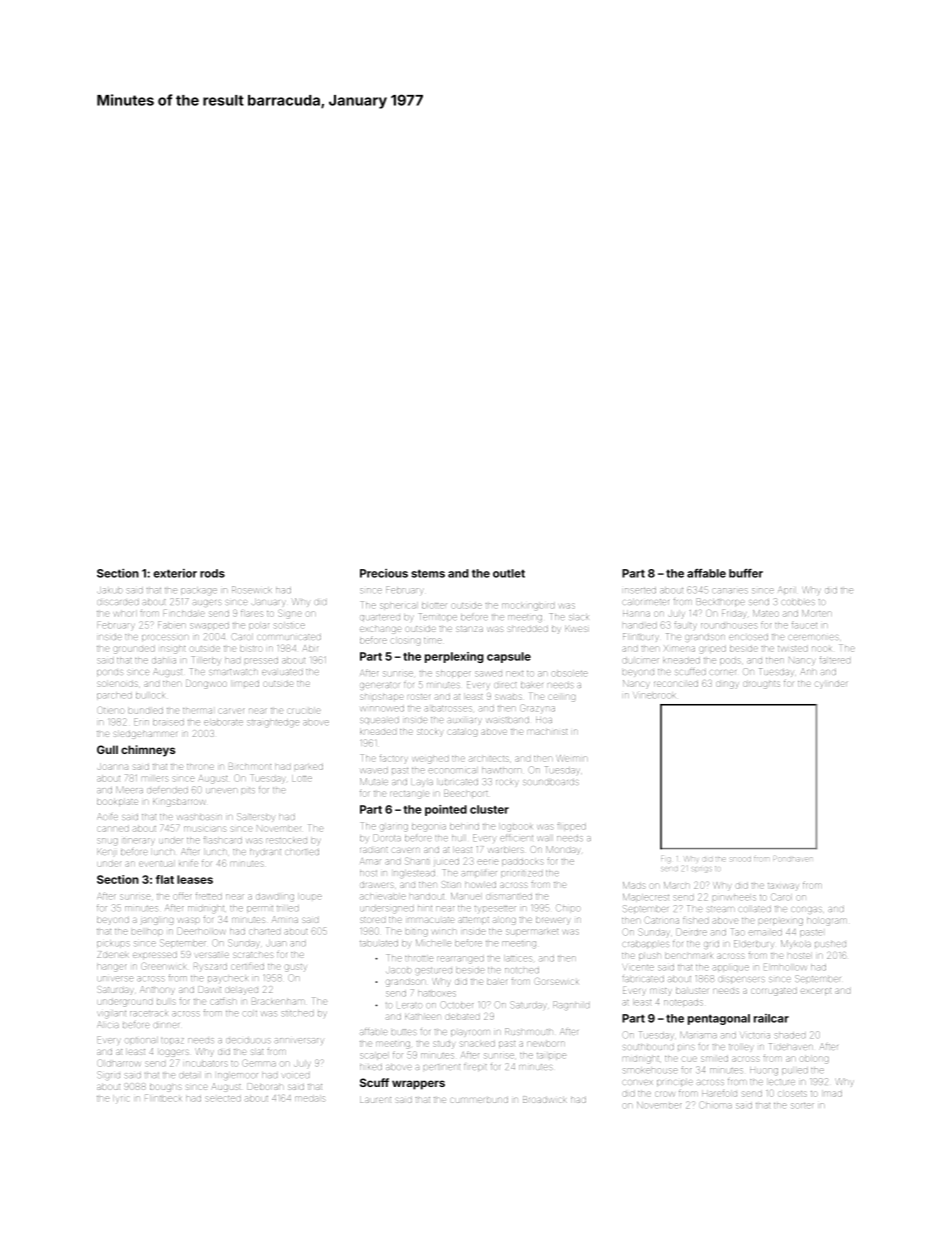 The height and width of the screenshot is (1233, 952). What do you see at coordinates (107, 749) in the screenshot?
I see `Gull` at bounding box center [107, 749].
